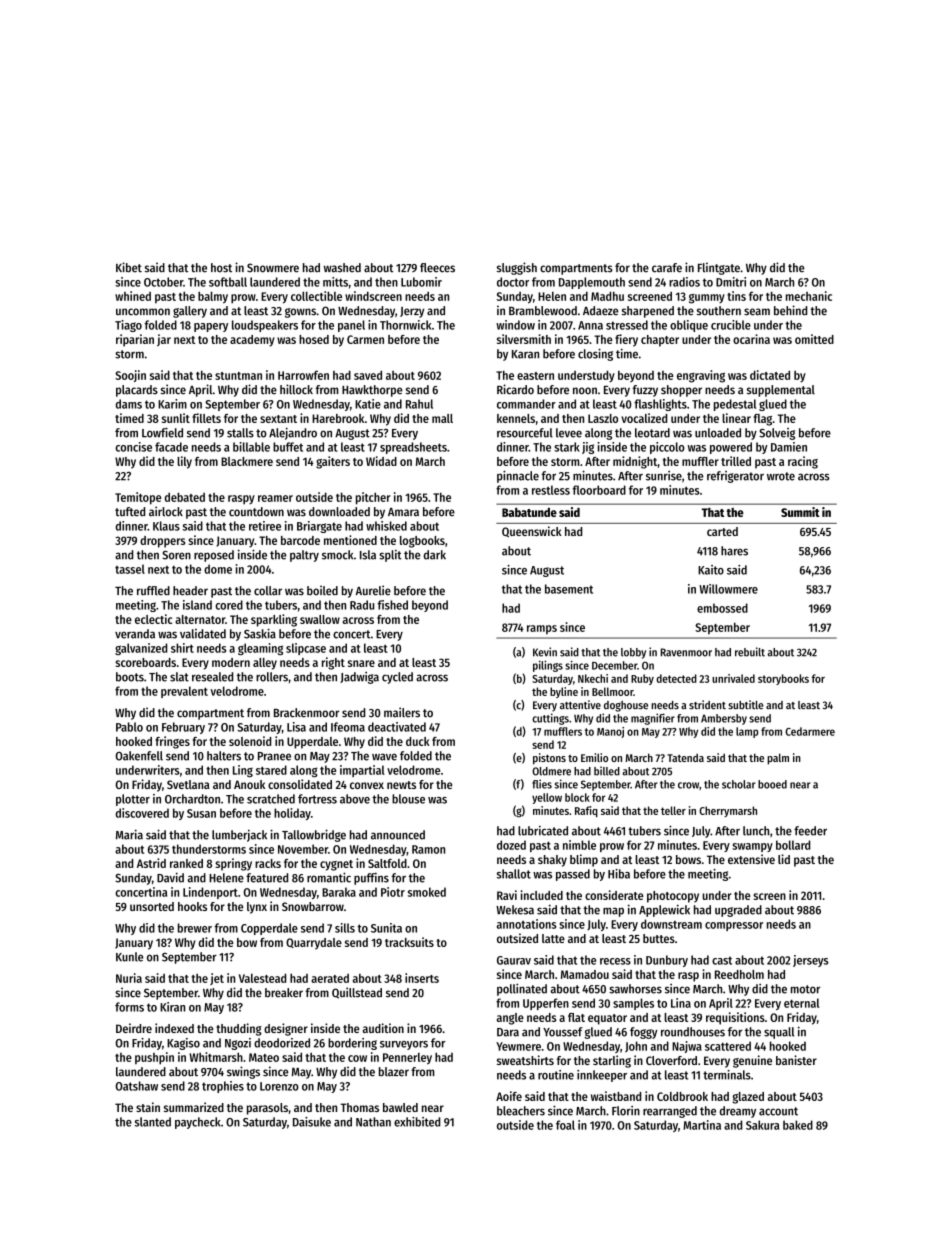 This screenshot has height=1233, width=952. What do you see at coordinates (197, 1123) in the screenshot?
I see `paycheck` at bounding box center [197, 1123].
